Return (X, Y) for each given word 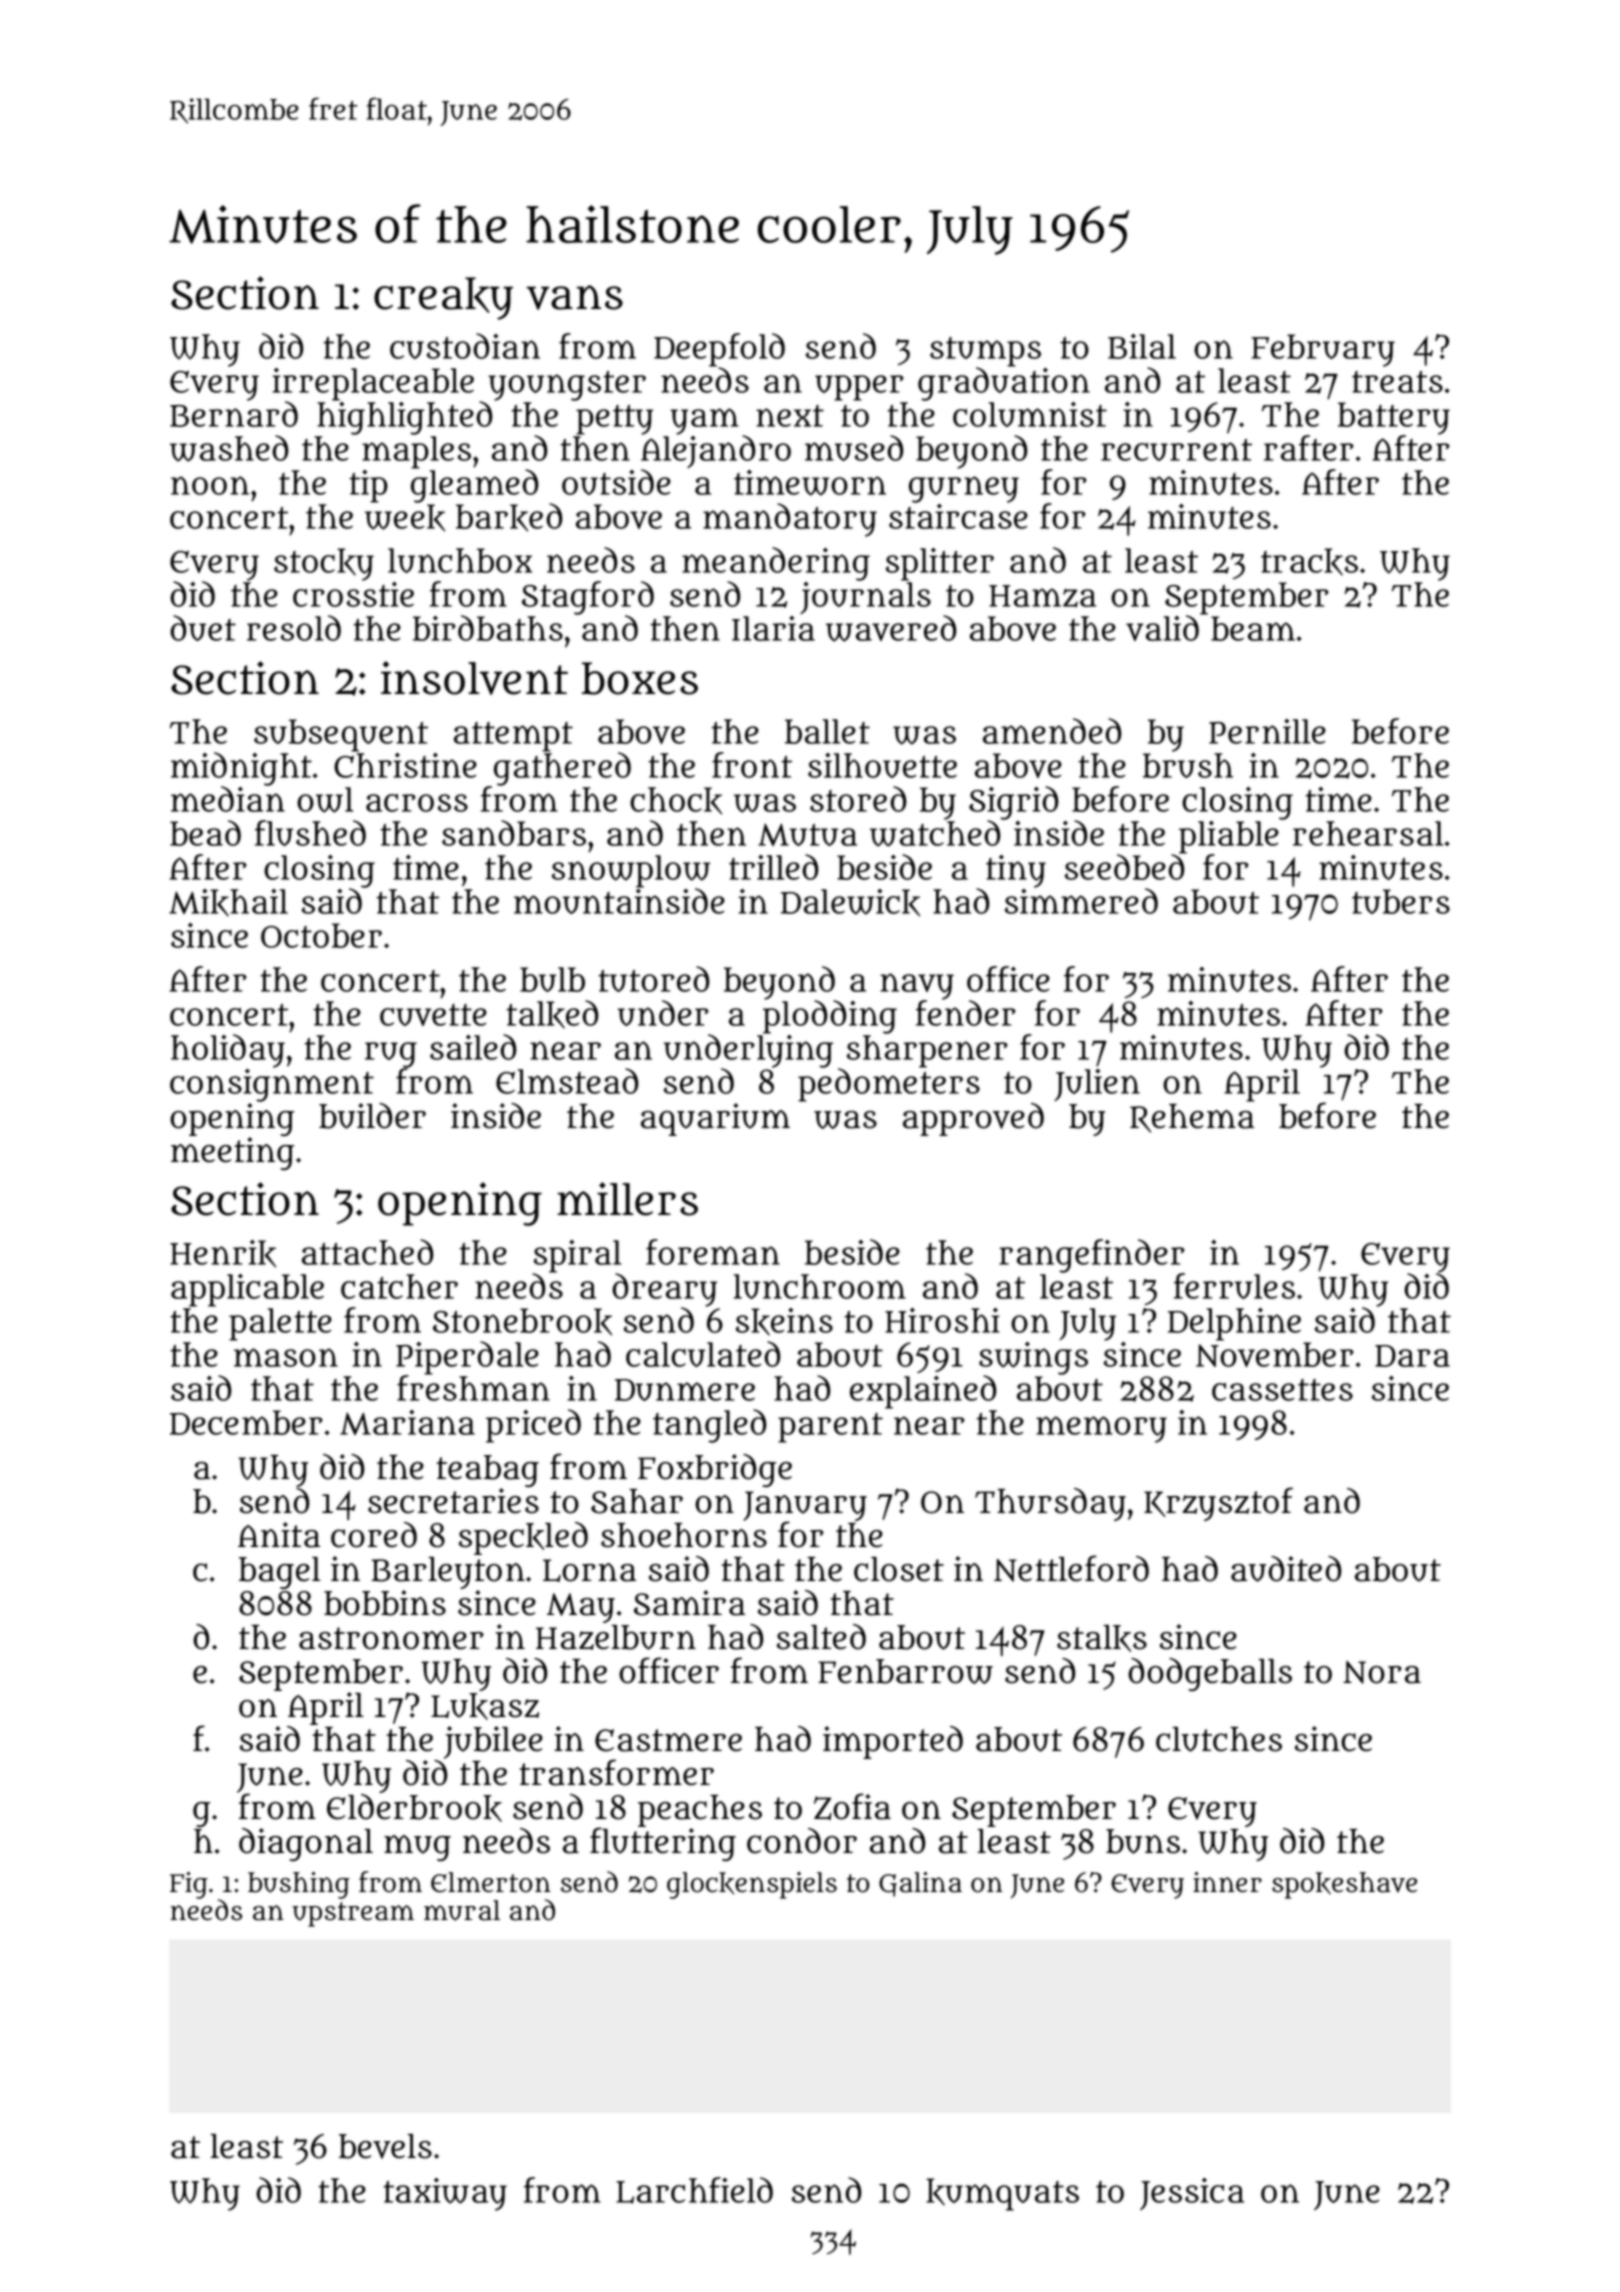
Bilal (1142, 346)
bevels (385, 2146)
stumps (985, 352)
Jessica (1192, 2194)
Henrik (223, 1254)
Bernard (234, 414)
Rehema (1192, 1118)
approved (973, 1119)
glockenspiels (752, 1885)
